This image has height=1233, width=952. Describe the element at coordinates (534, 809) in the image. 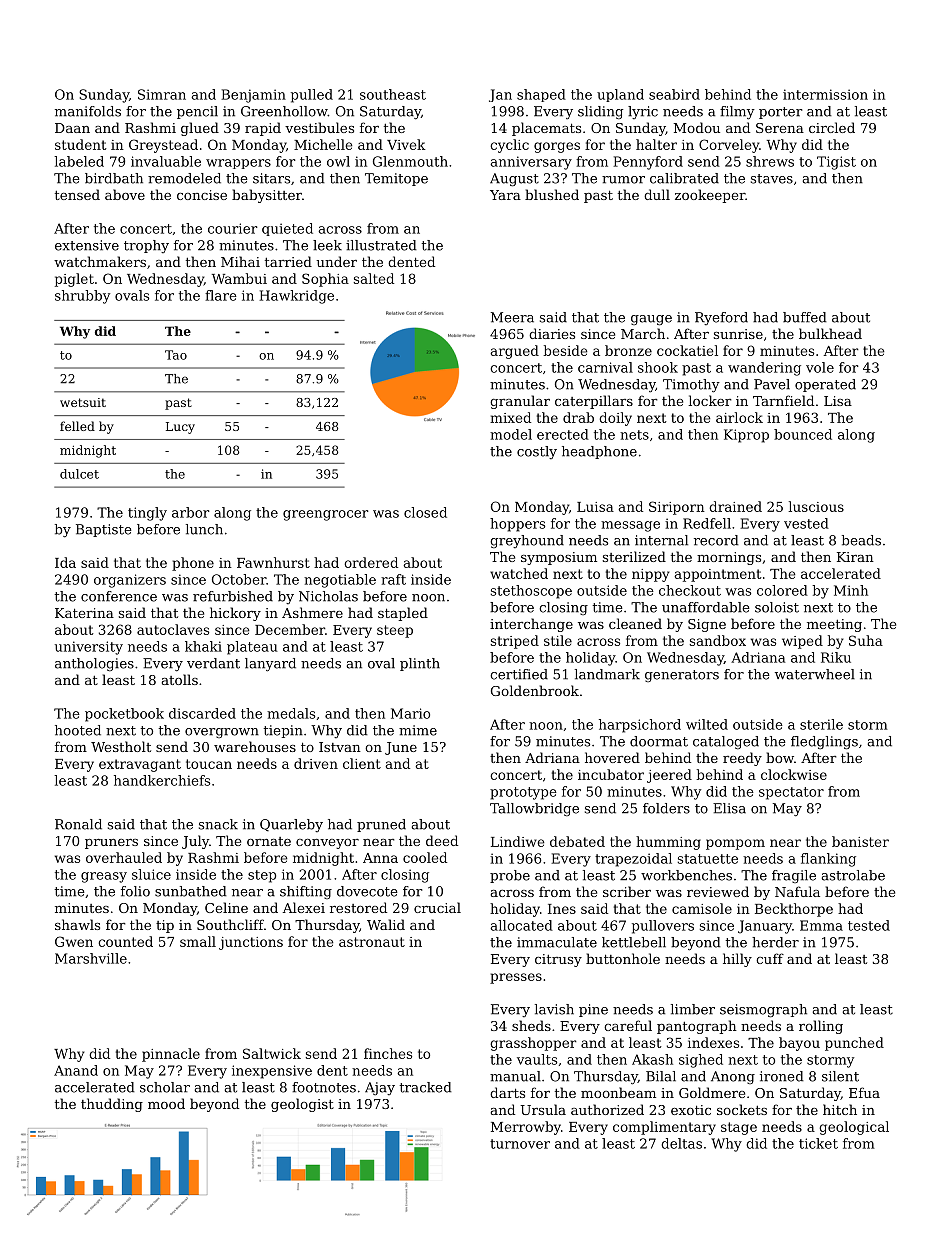

I see `Tallowbridge` at that location.
